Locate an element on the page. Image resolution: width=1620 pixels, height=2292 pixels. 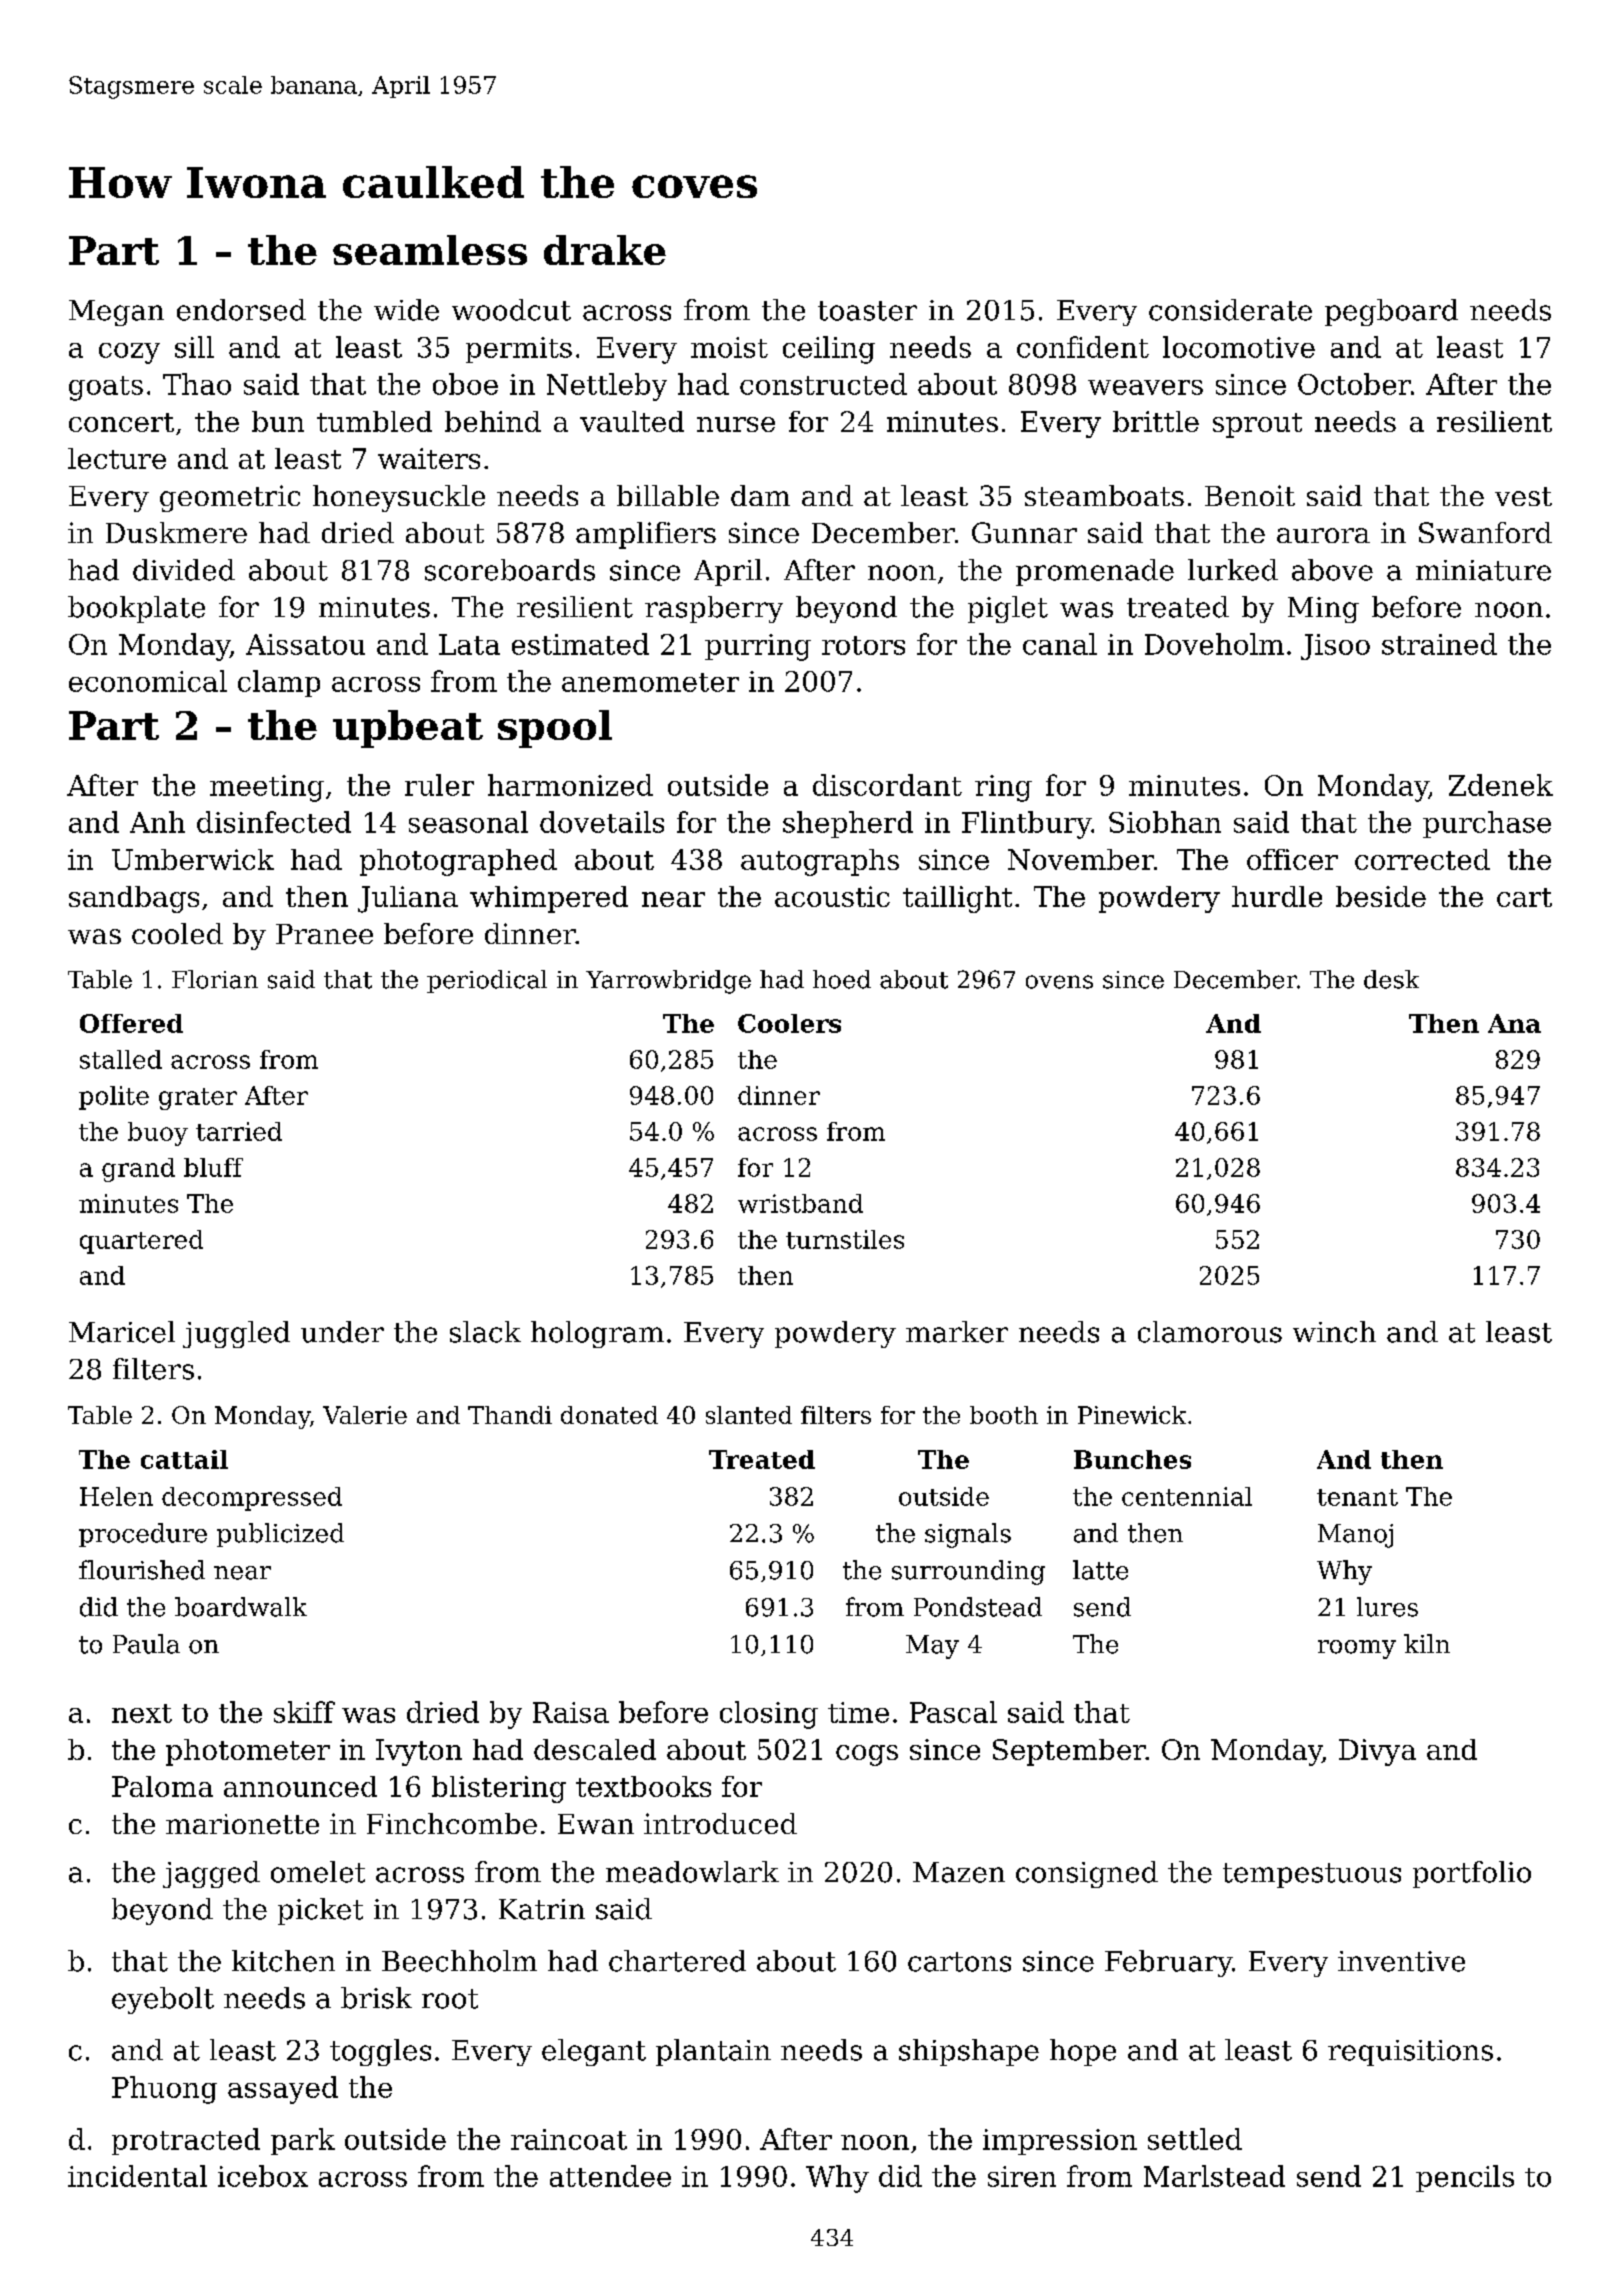
under is located at coordinates (342, 1332).
